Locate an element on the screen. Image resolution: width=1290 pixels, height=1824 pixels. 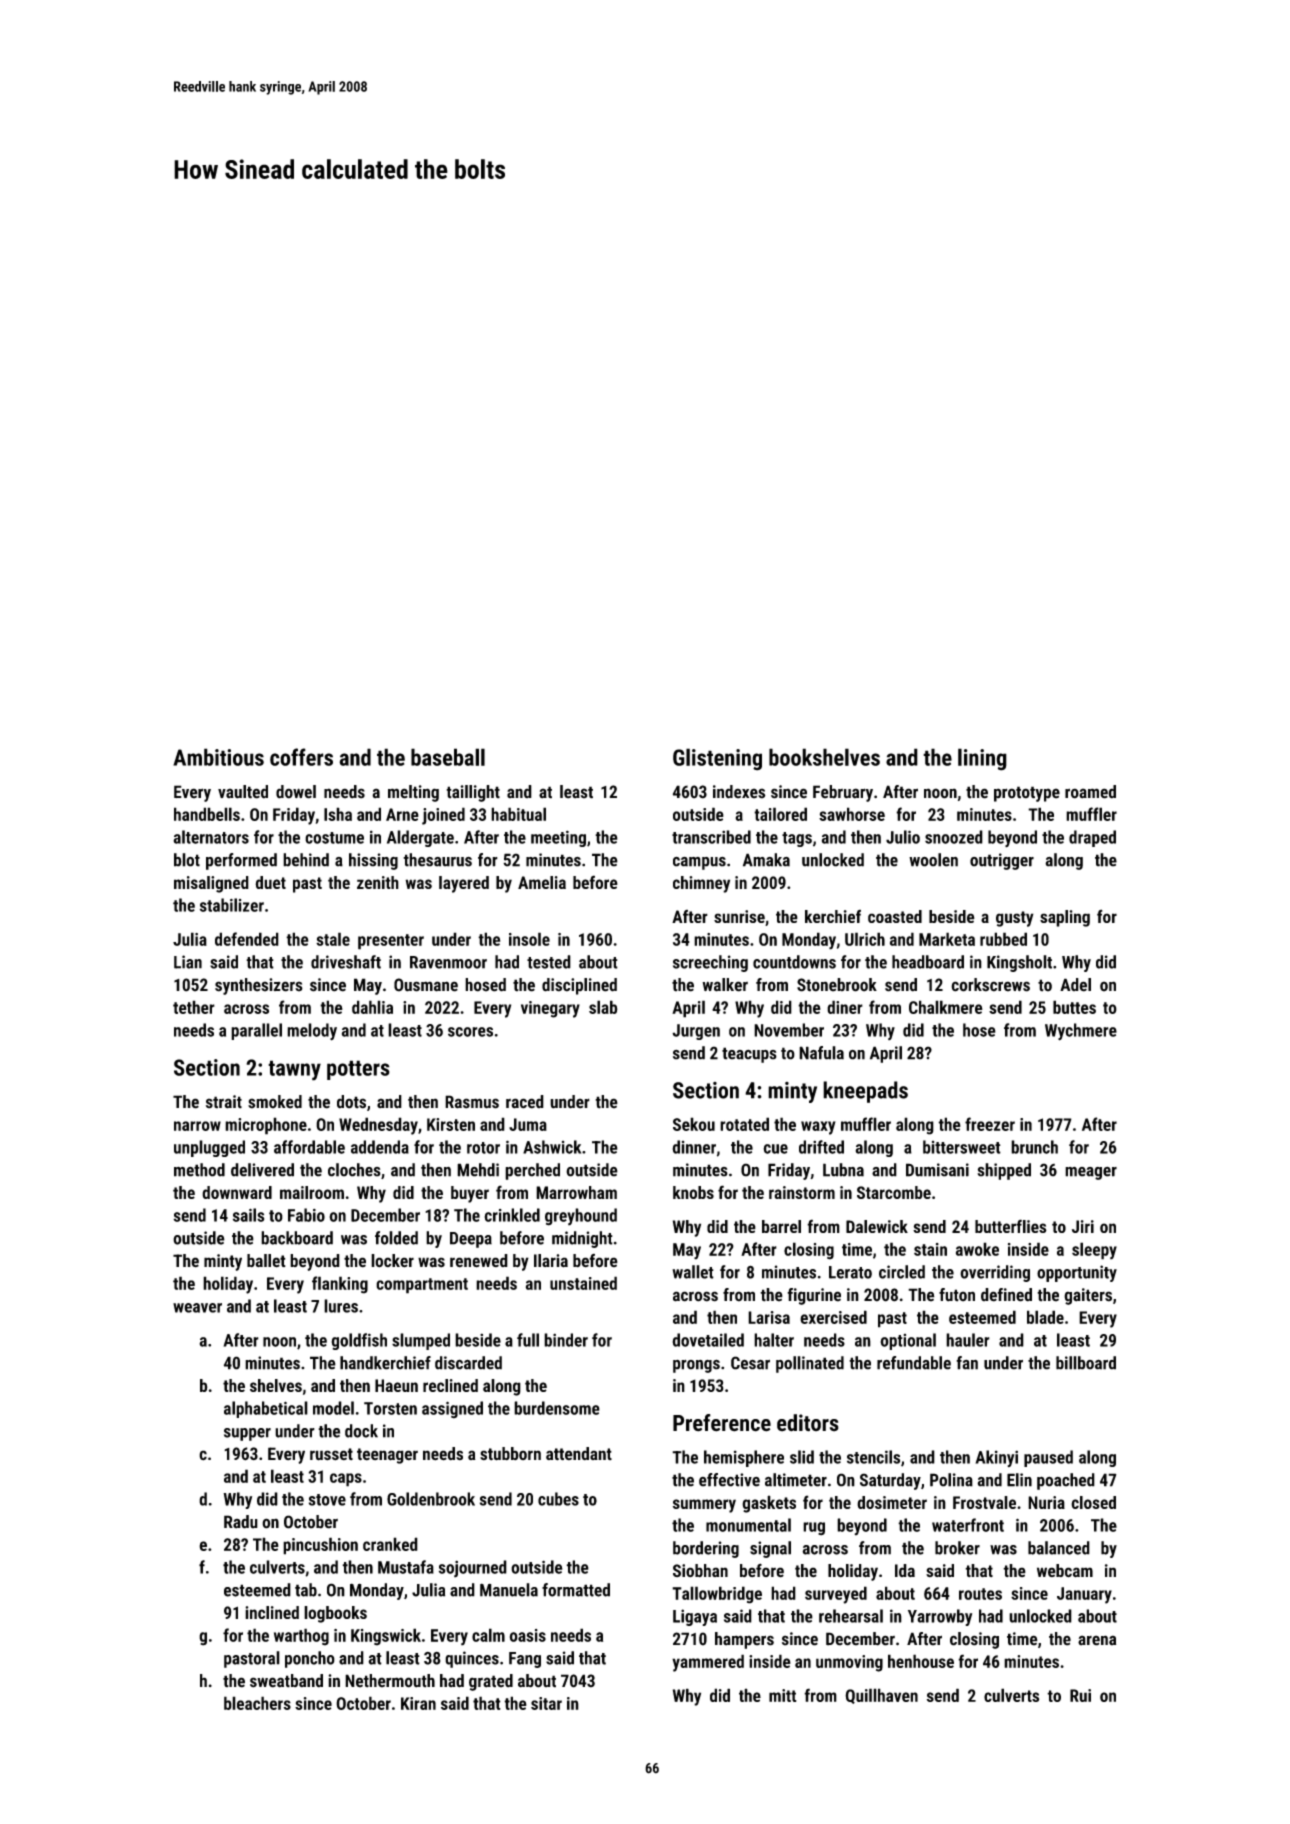
Dalewick is located at coordinates (877, 1226).
